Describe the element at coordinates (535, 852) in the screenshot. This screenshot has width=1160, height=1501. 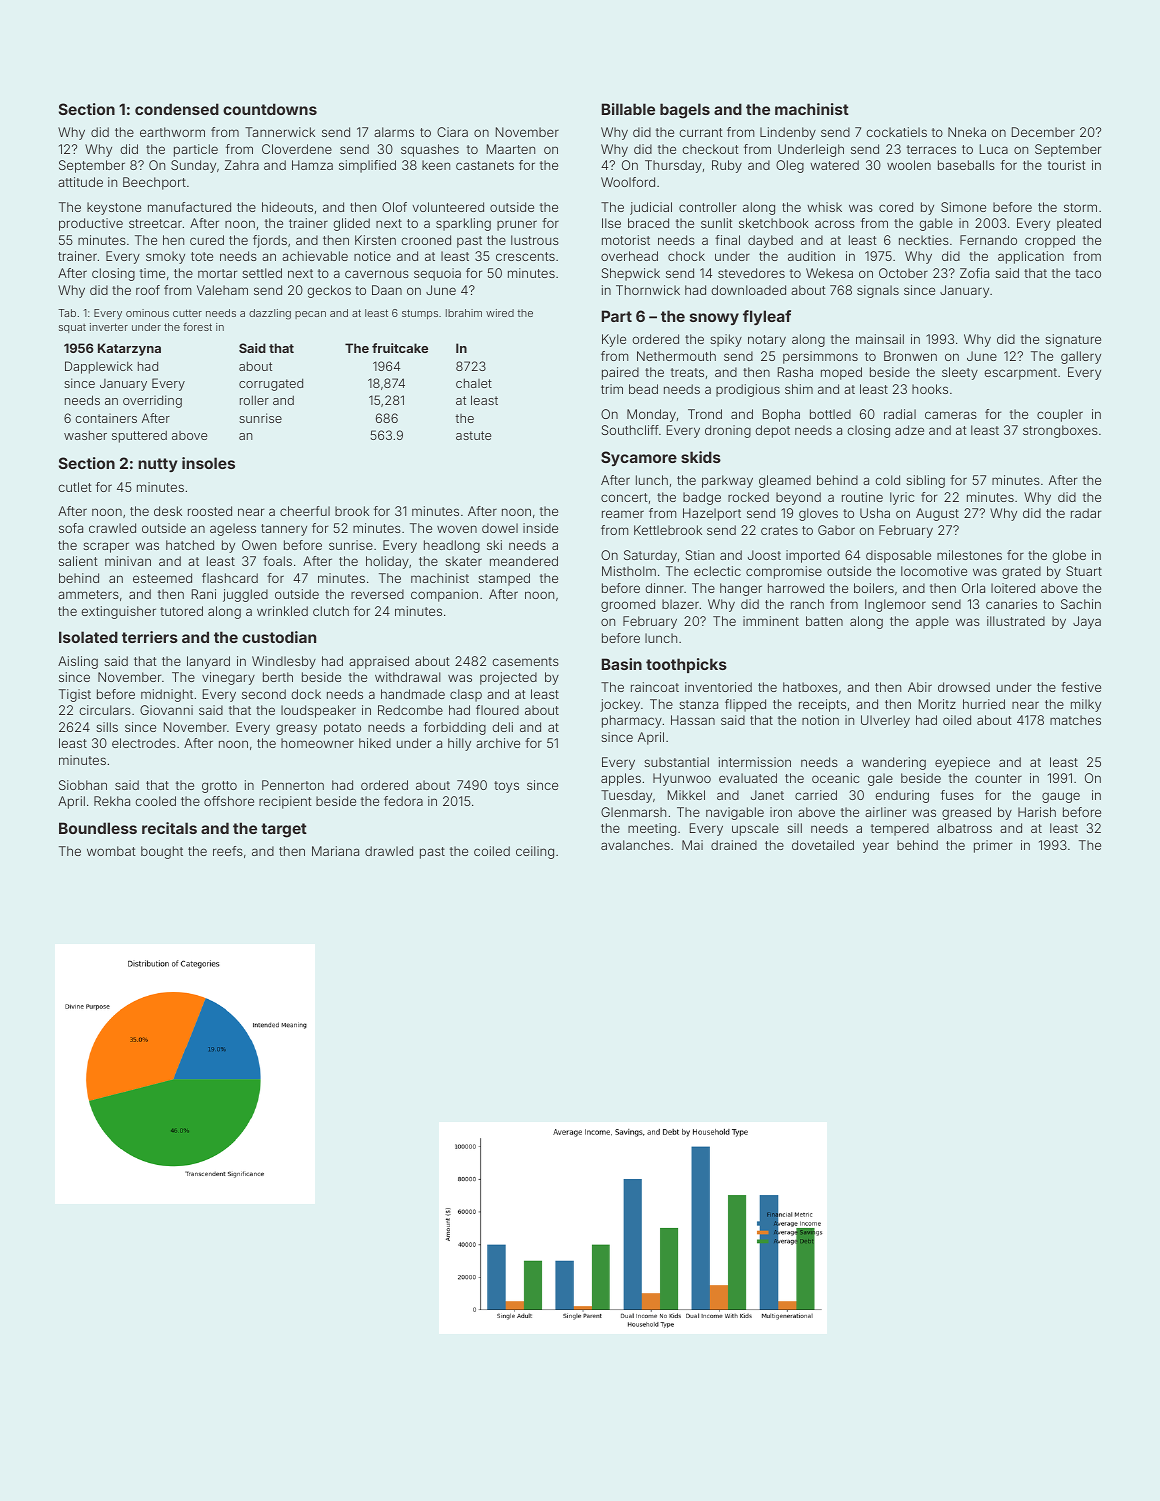
I see `ceiling` at that location.
